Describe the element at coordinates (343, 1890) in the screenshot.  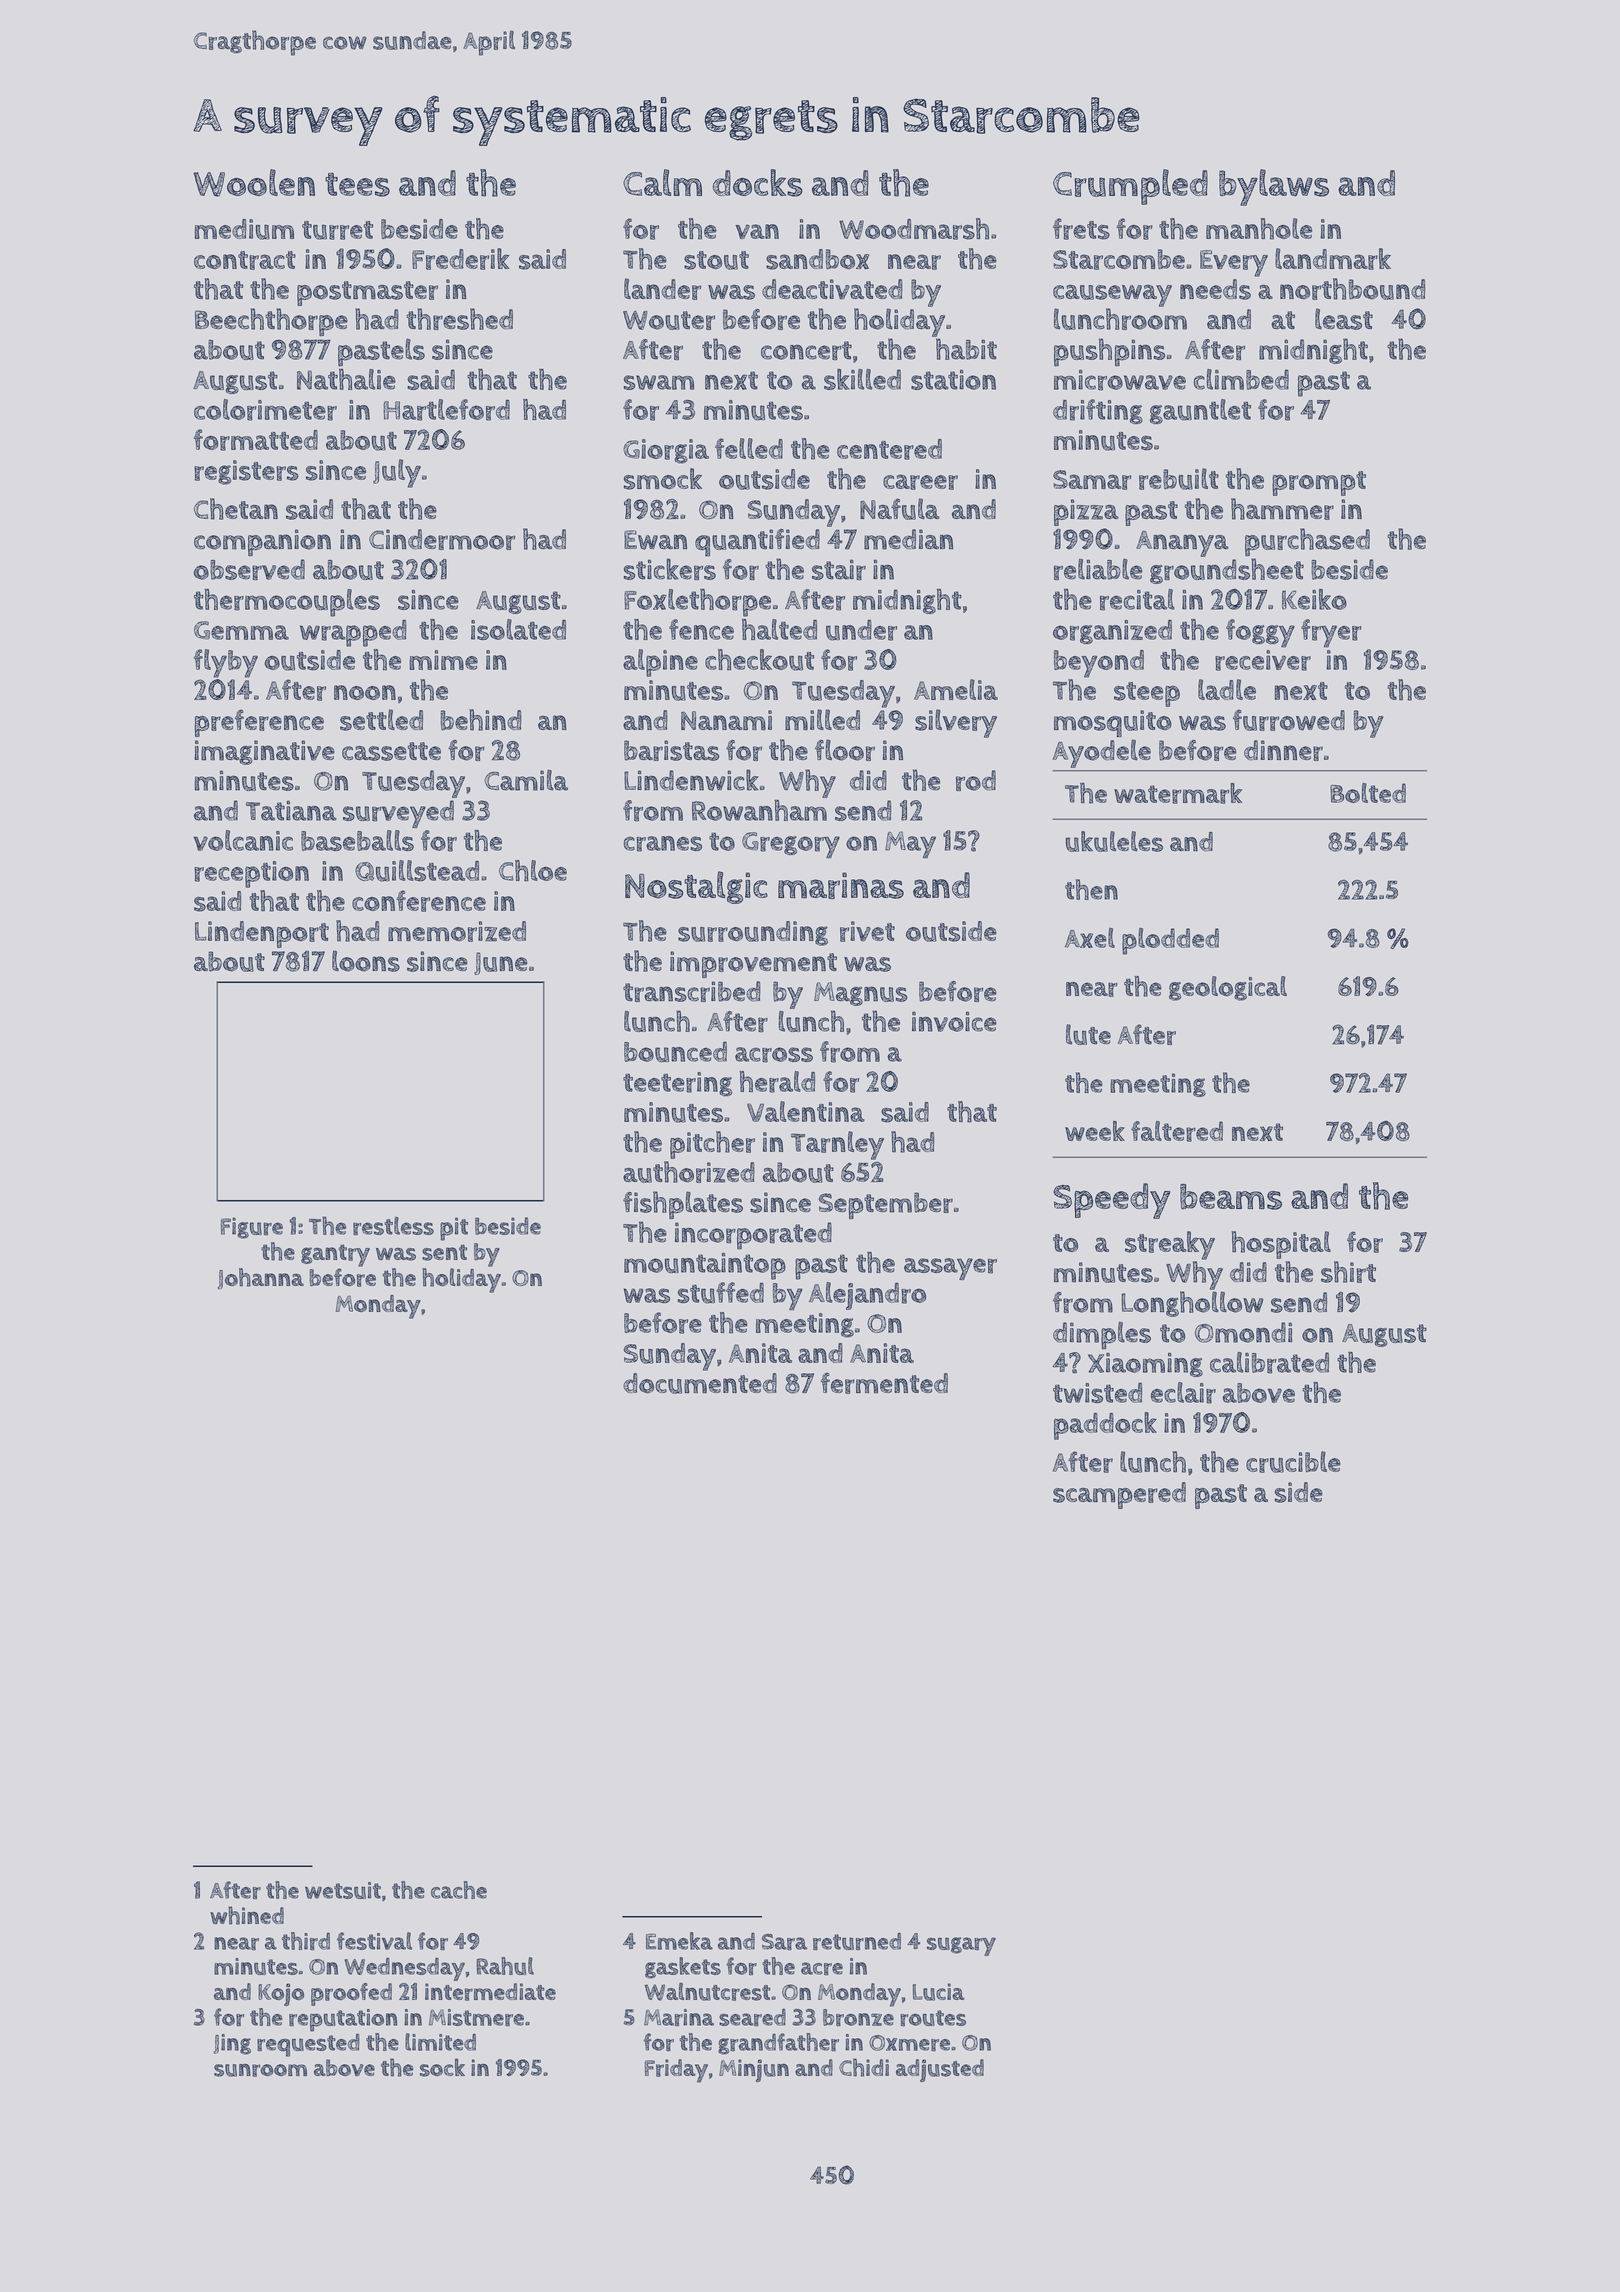
I see `wetsuit` at that location.
